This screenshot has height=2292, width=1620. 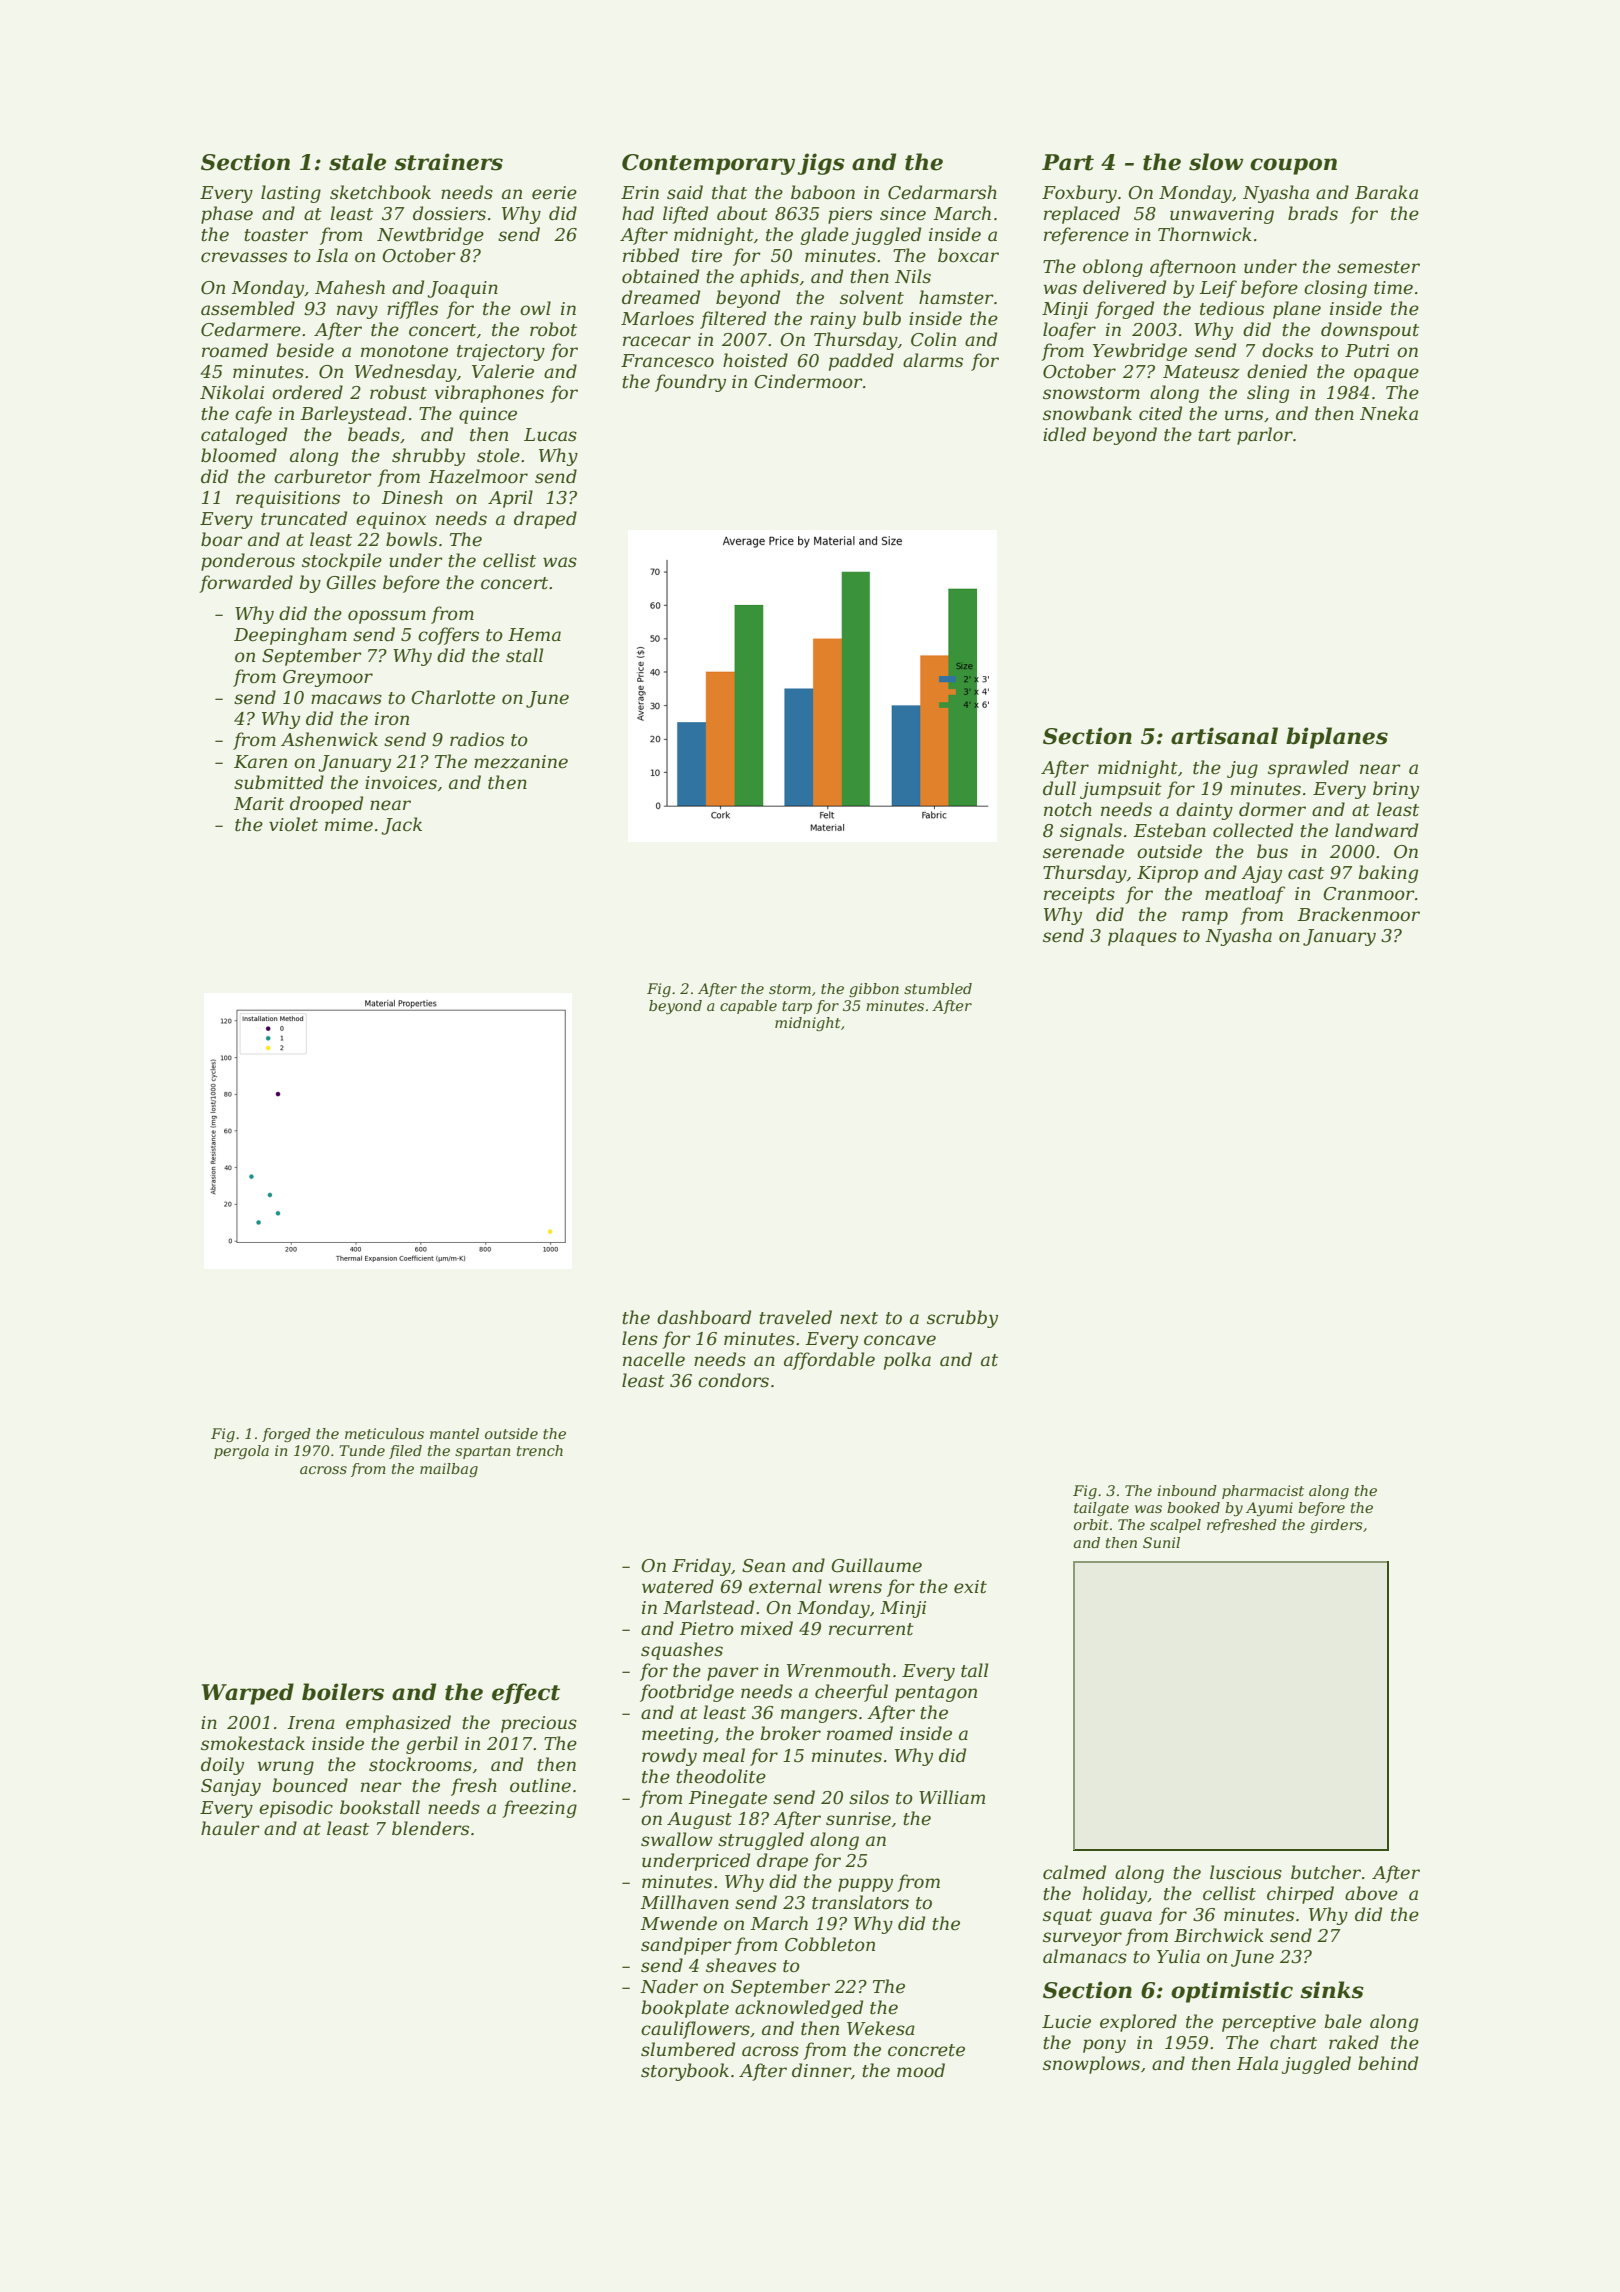 What do you see at coordinates (449, 213) in the screenshot?
I see `dossiers` at bounding box center [449, 213].
